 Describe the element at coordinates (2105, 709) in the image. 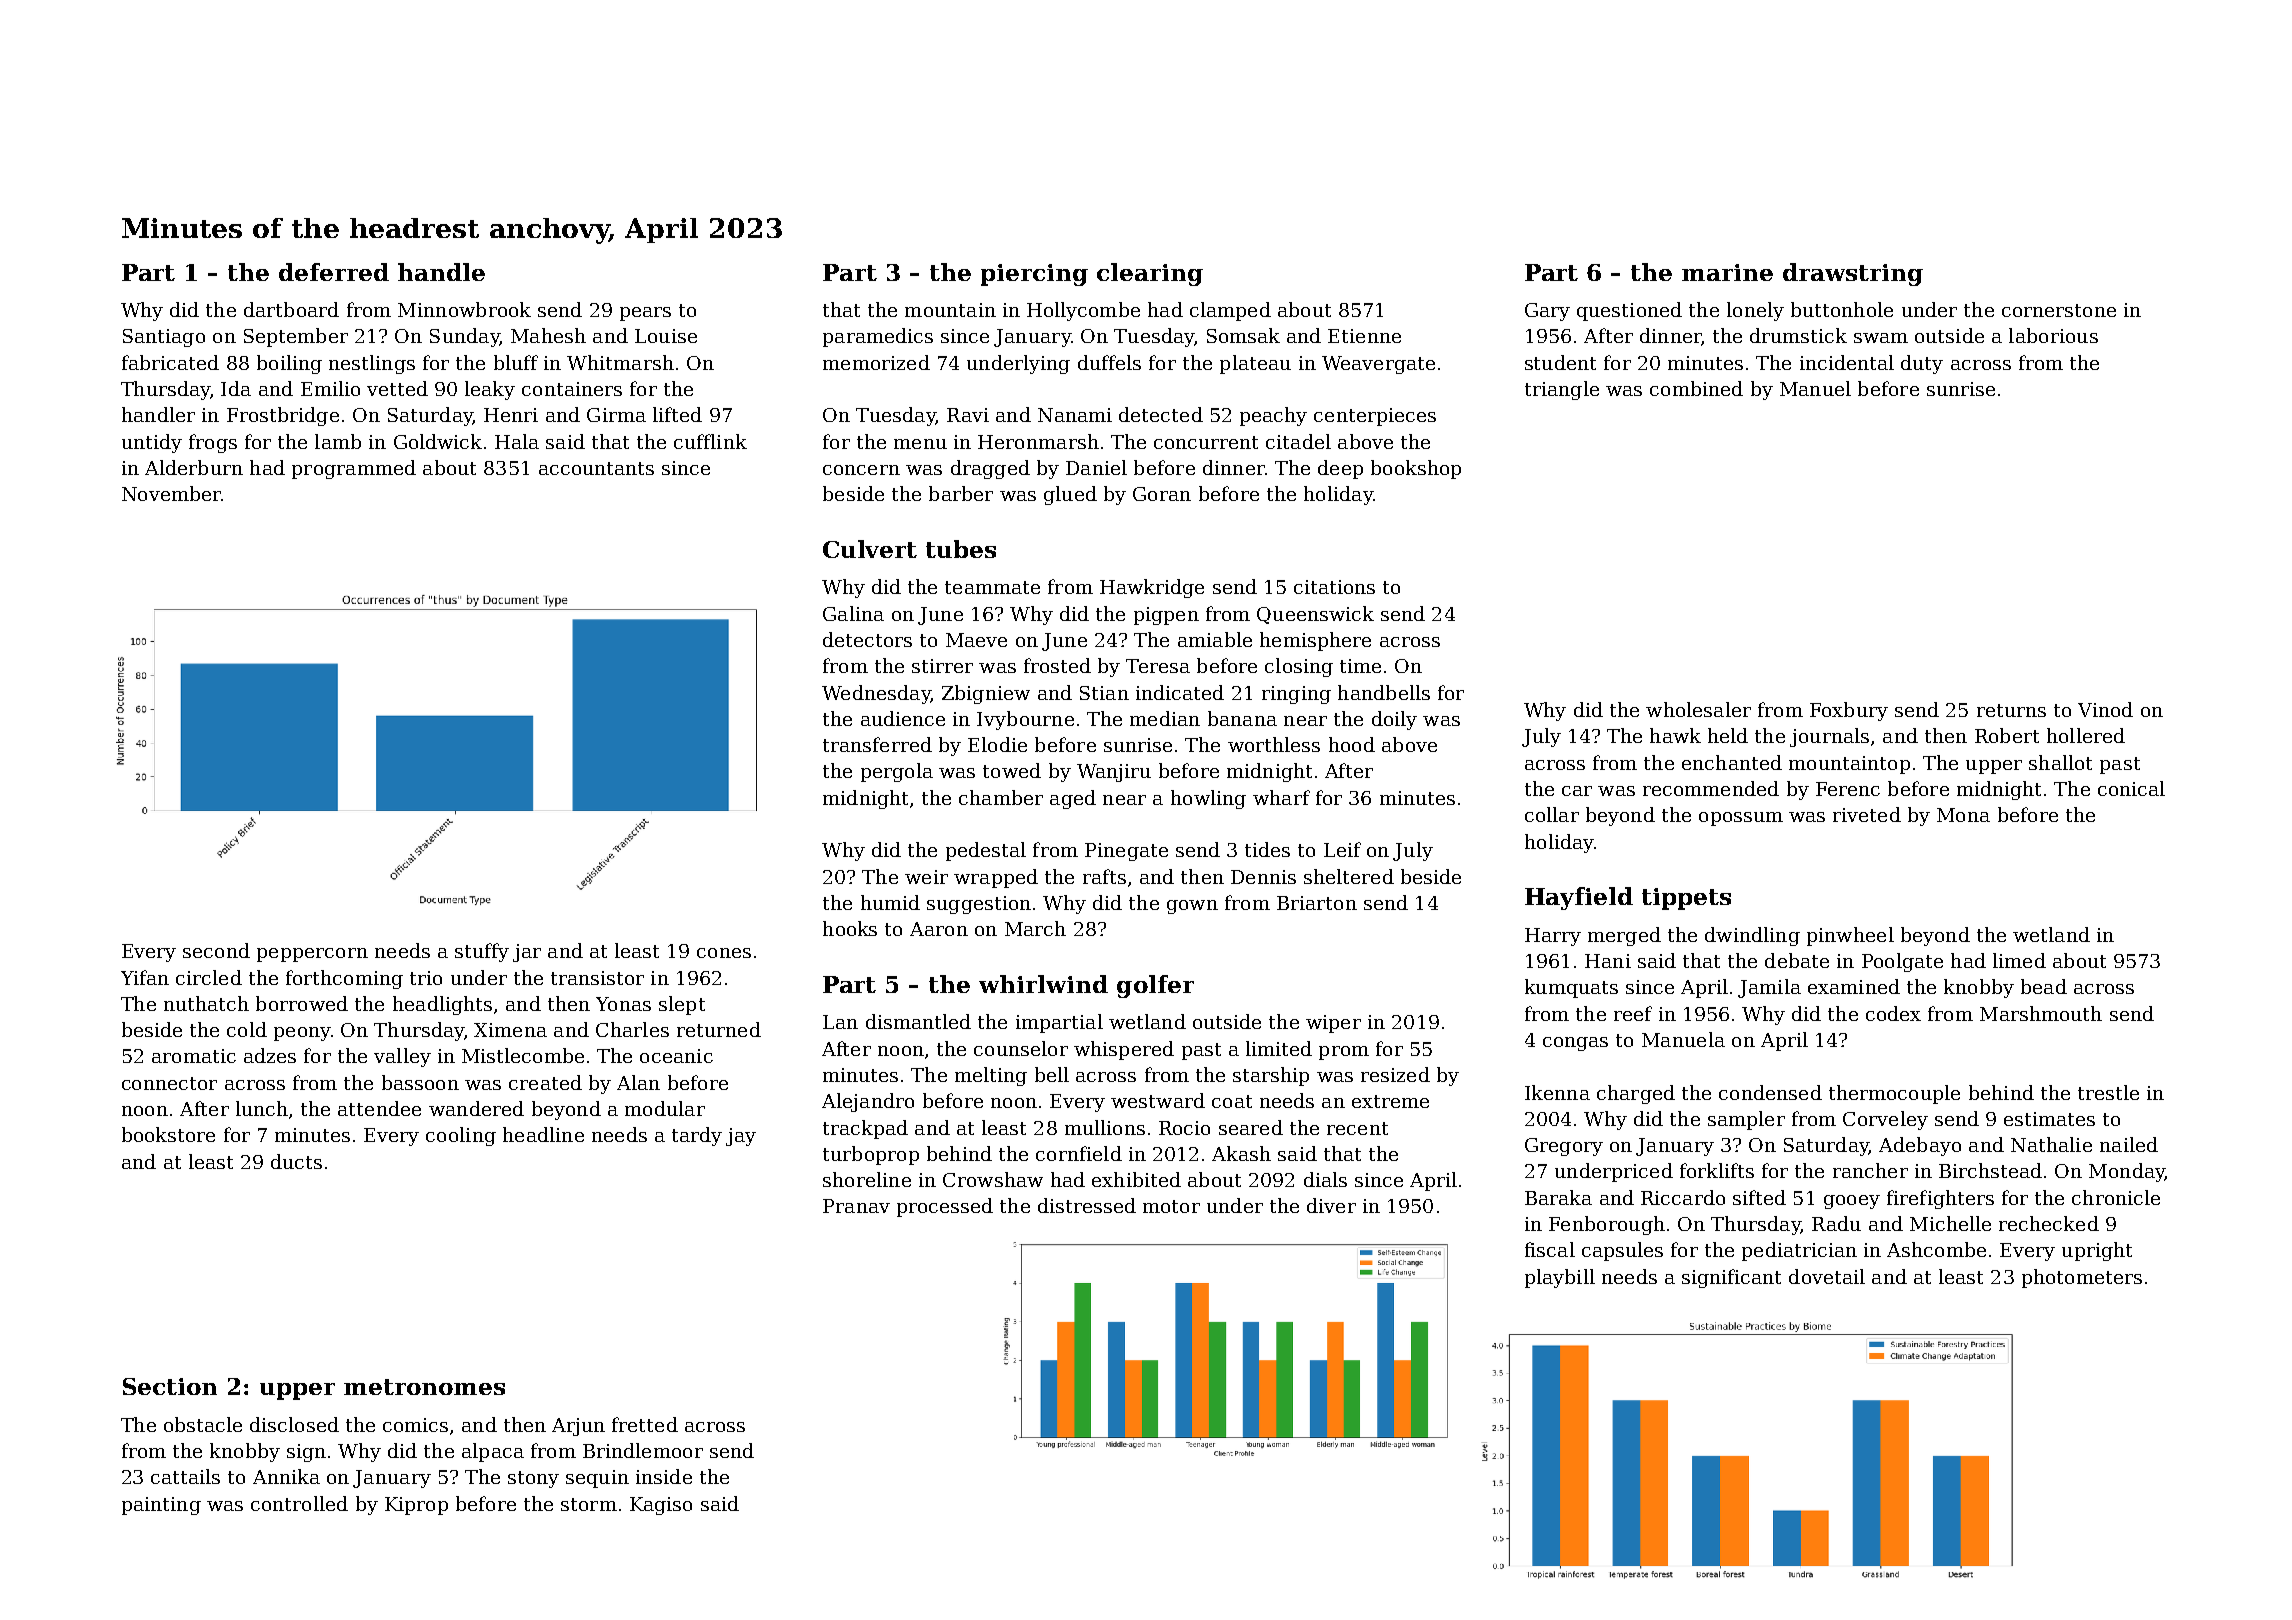

I see `Vinod` at that location.
